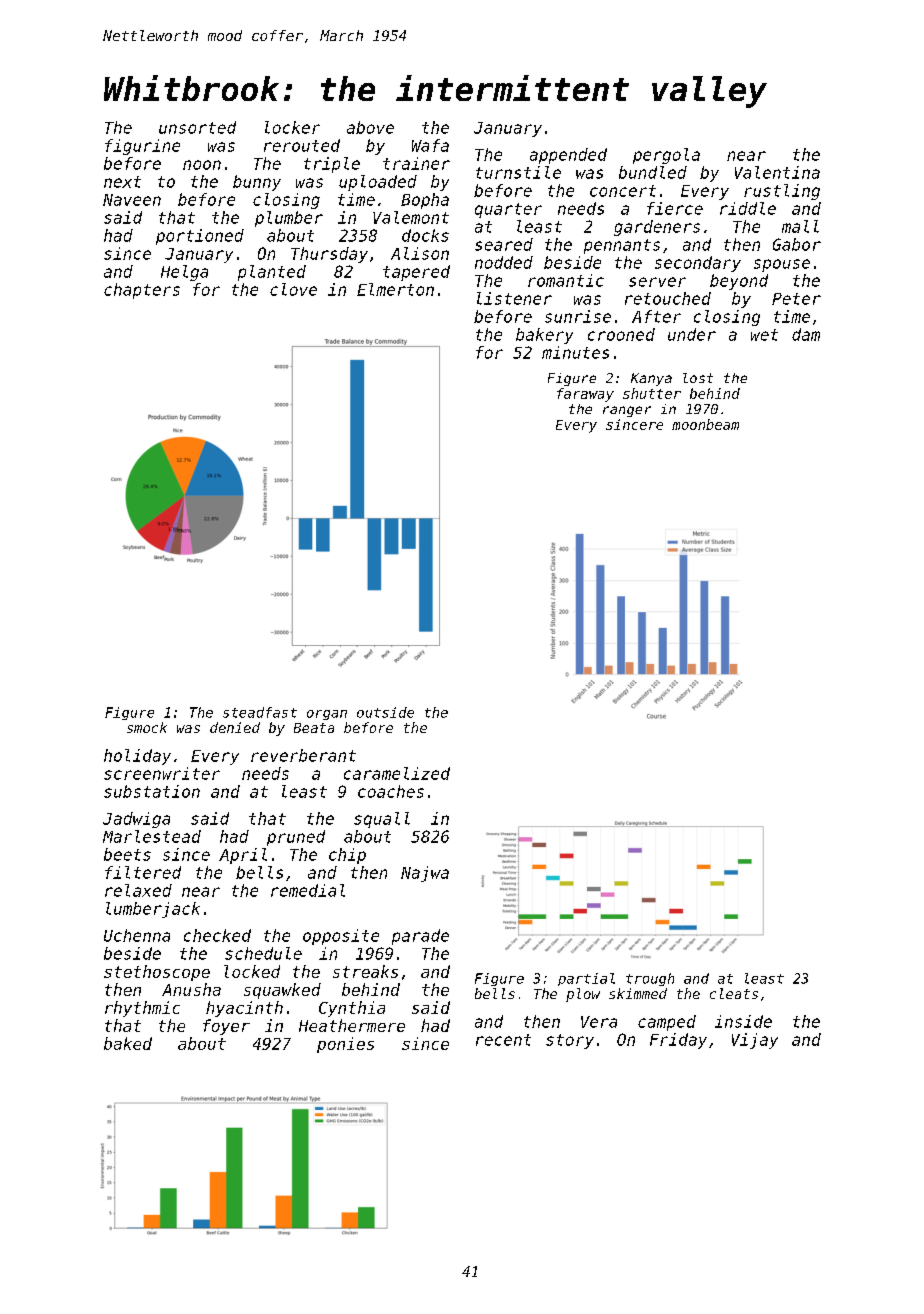 This screenshot has height=1314, width=924. I want to click on moonbeam, so click(705, 424).
